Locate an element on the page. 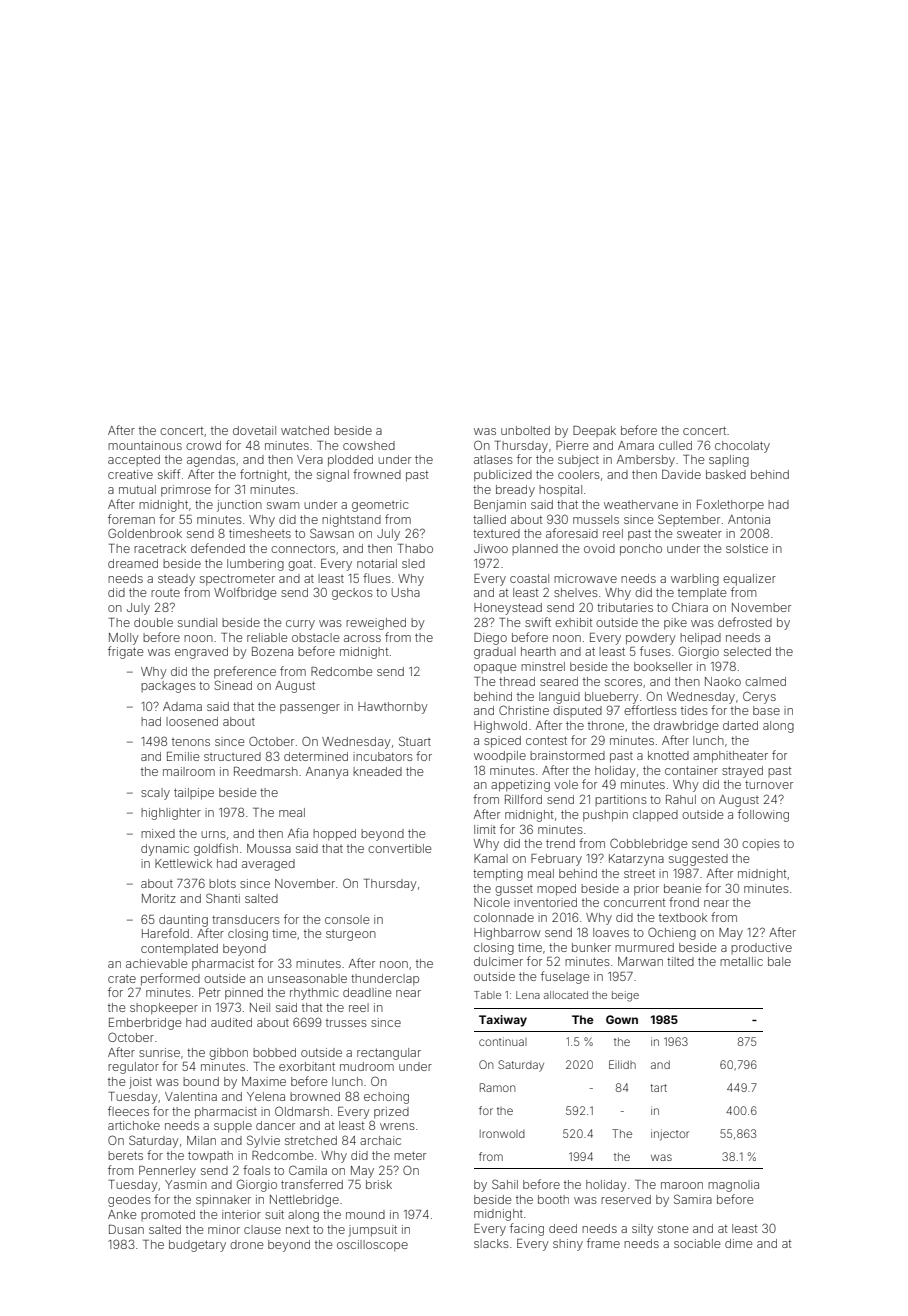  unbolted is located at coordinates (525, 430).
